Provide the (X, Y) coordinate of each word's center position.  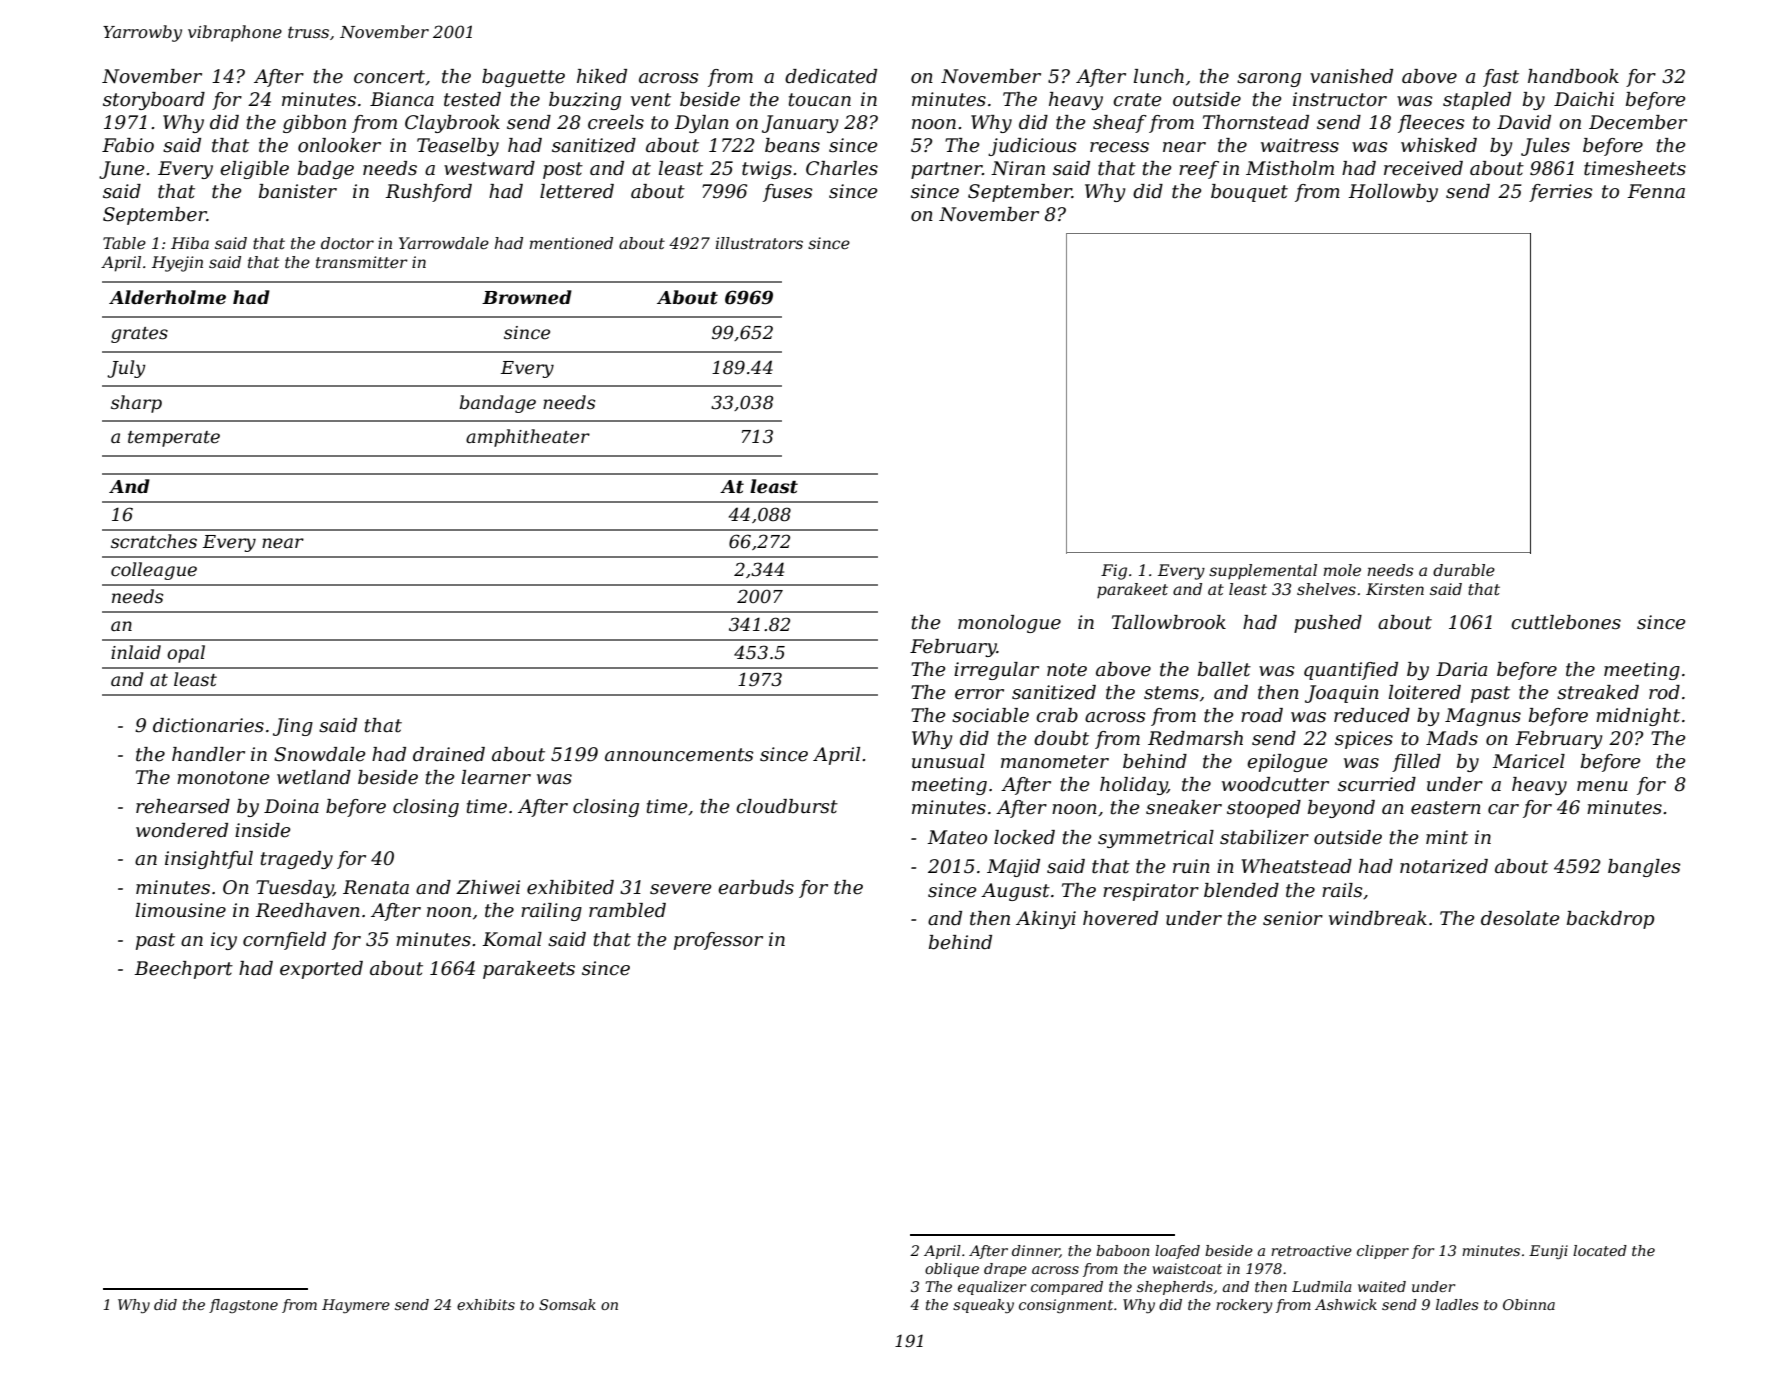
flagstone (243, 1306)
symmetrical (1156, 839)
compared (1067, 1288)
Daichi (1584, 99)
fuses (787, 193)
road (1262, 715)
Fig (1114, 572)
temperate (174, 439)
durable (1464, 570)
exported (321, 970)
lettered (577, 191)
